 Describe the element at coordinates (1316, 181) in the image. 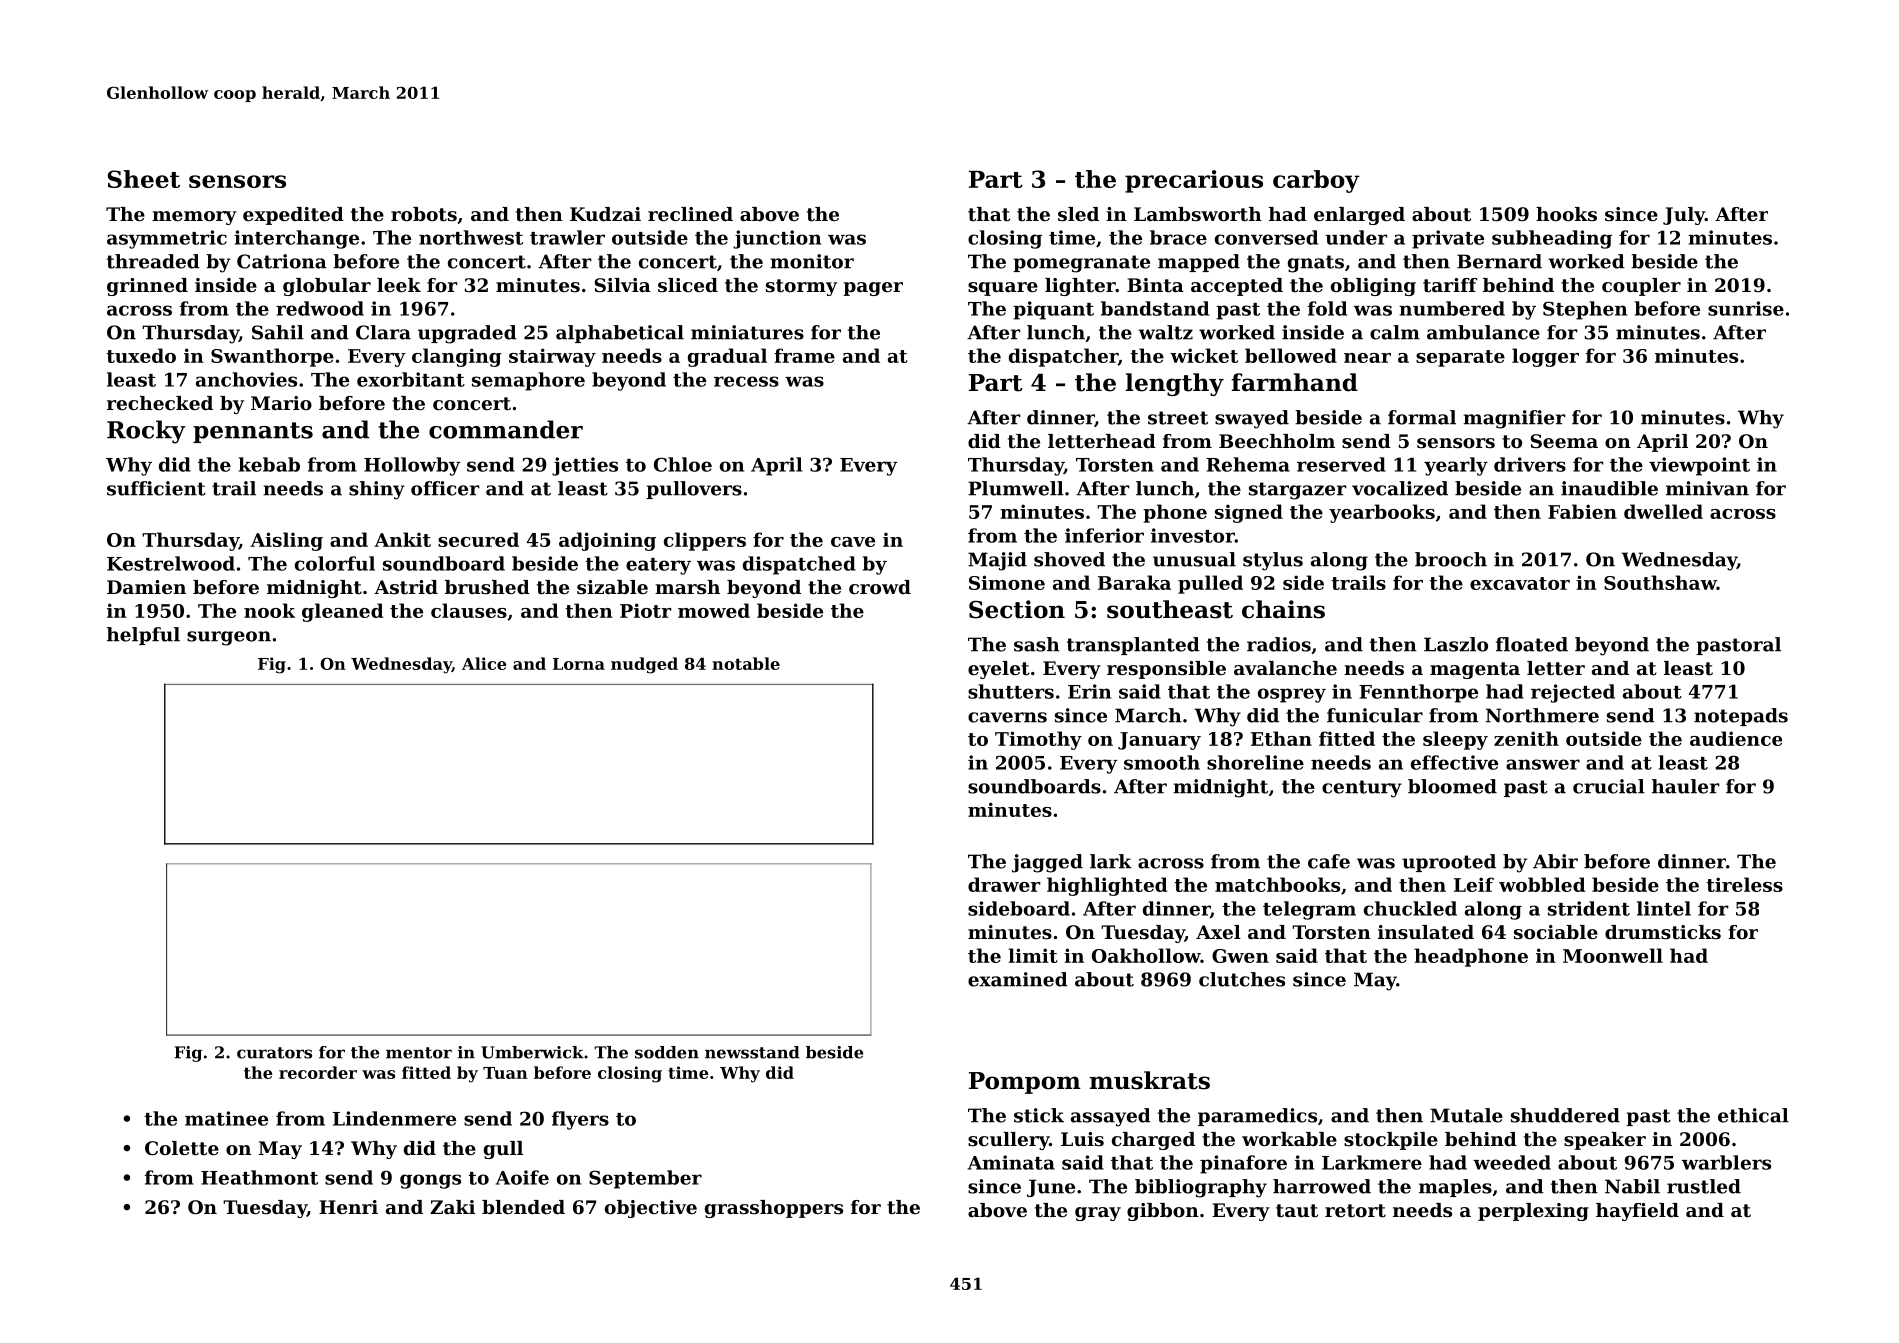

I see `carboy` at that location.
